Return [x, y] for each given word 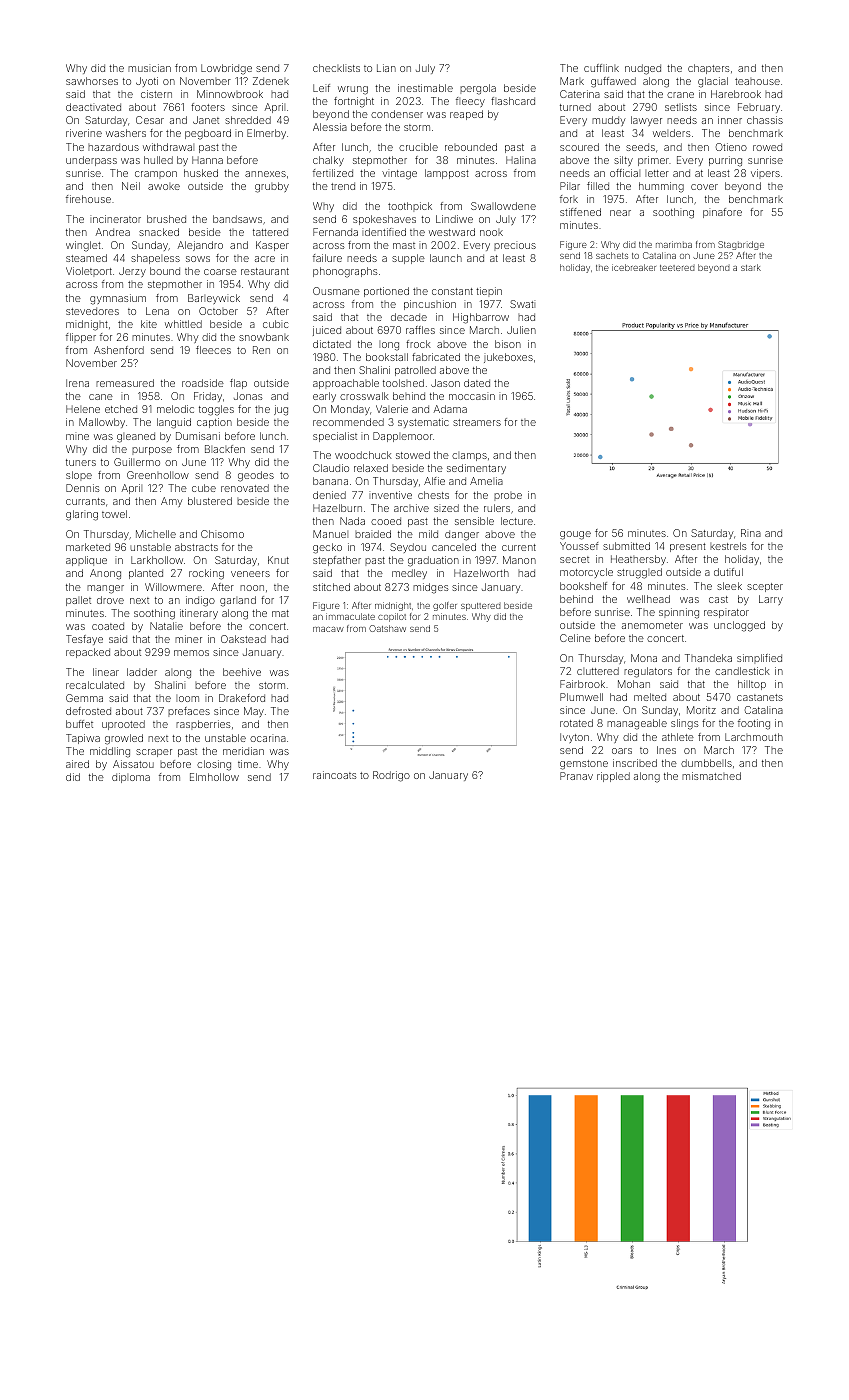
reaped [466, 115]
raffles [420, 330]
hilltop [752, 685]
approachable [346, 384]
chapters [709, 69]
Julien [521, 330]
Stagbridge [741, 245]
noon [252, 588]
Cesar [150, 120]
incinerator [115, 219]
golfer [445, 606]
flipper [81, 338]
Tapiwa [83, 739]
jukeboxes [508, 358]
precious [515, 246]
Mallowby [102, 423]
